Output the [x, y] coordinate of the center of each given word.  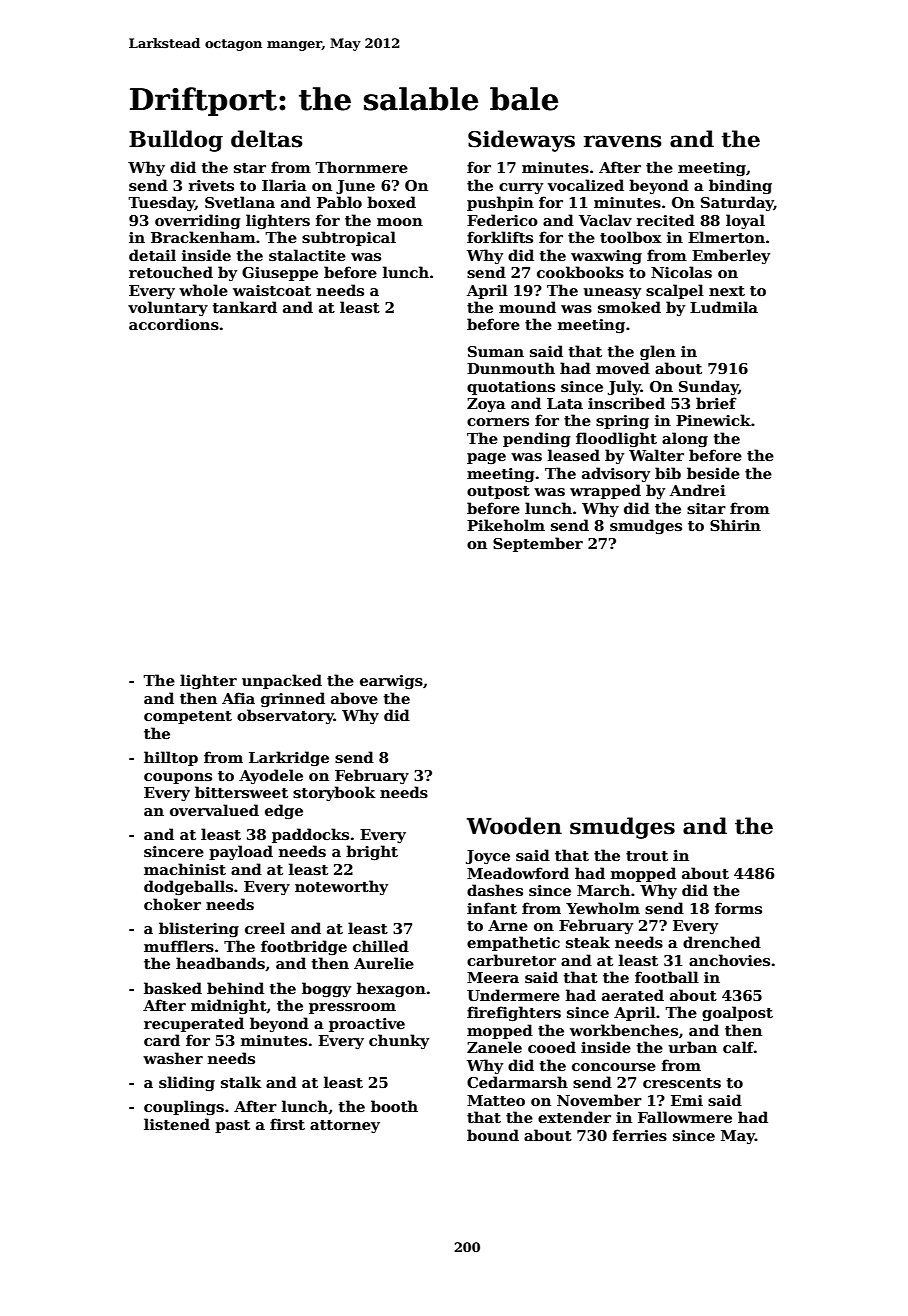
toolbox [631, 237]
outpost [498, 492]
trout [647, 856]
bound [493, 1135]
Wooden [514, 826]
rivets [211, 185]
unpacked [282, 681]
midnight [229, 1006]
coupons [178, 778]
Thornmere [361, 167]
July [624, 387]
